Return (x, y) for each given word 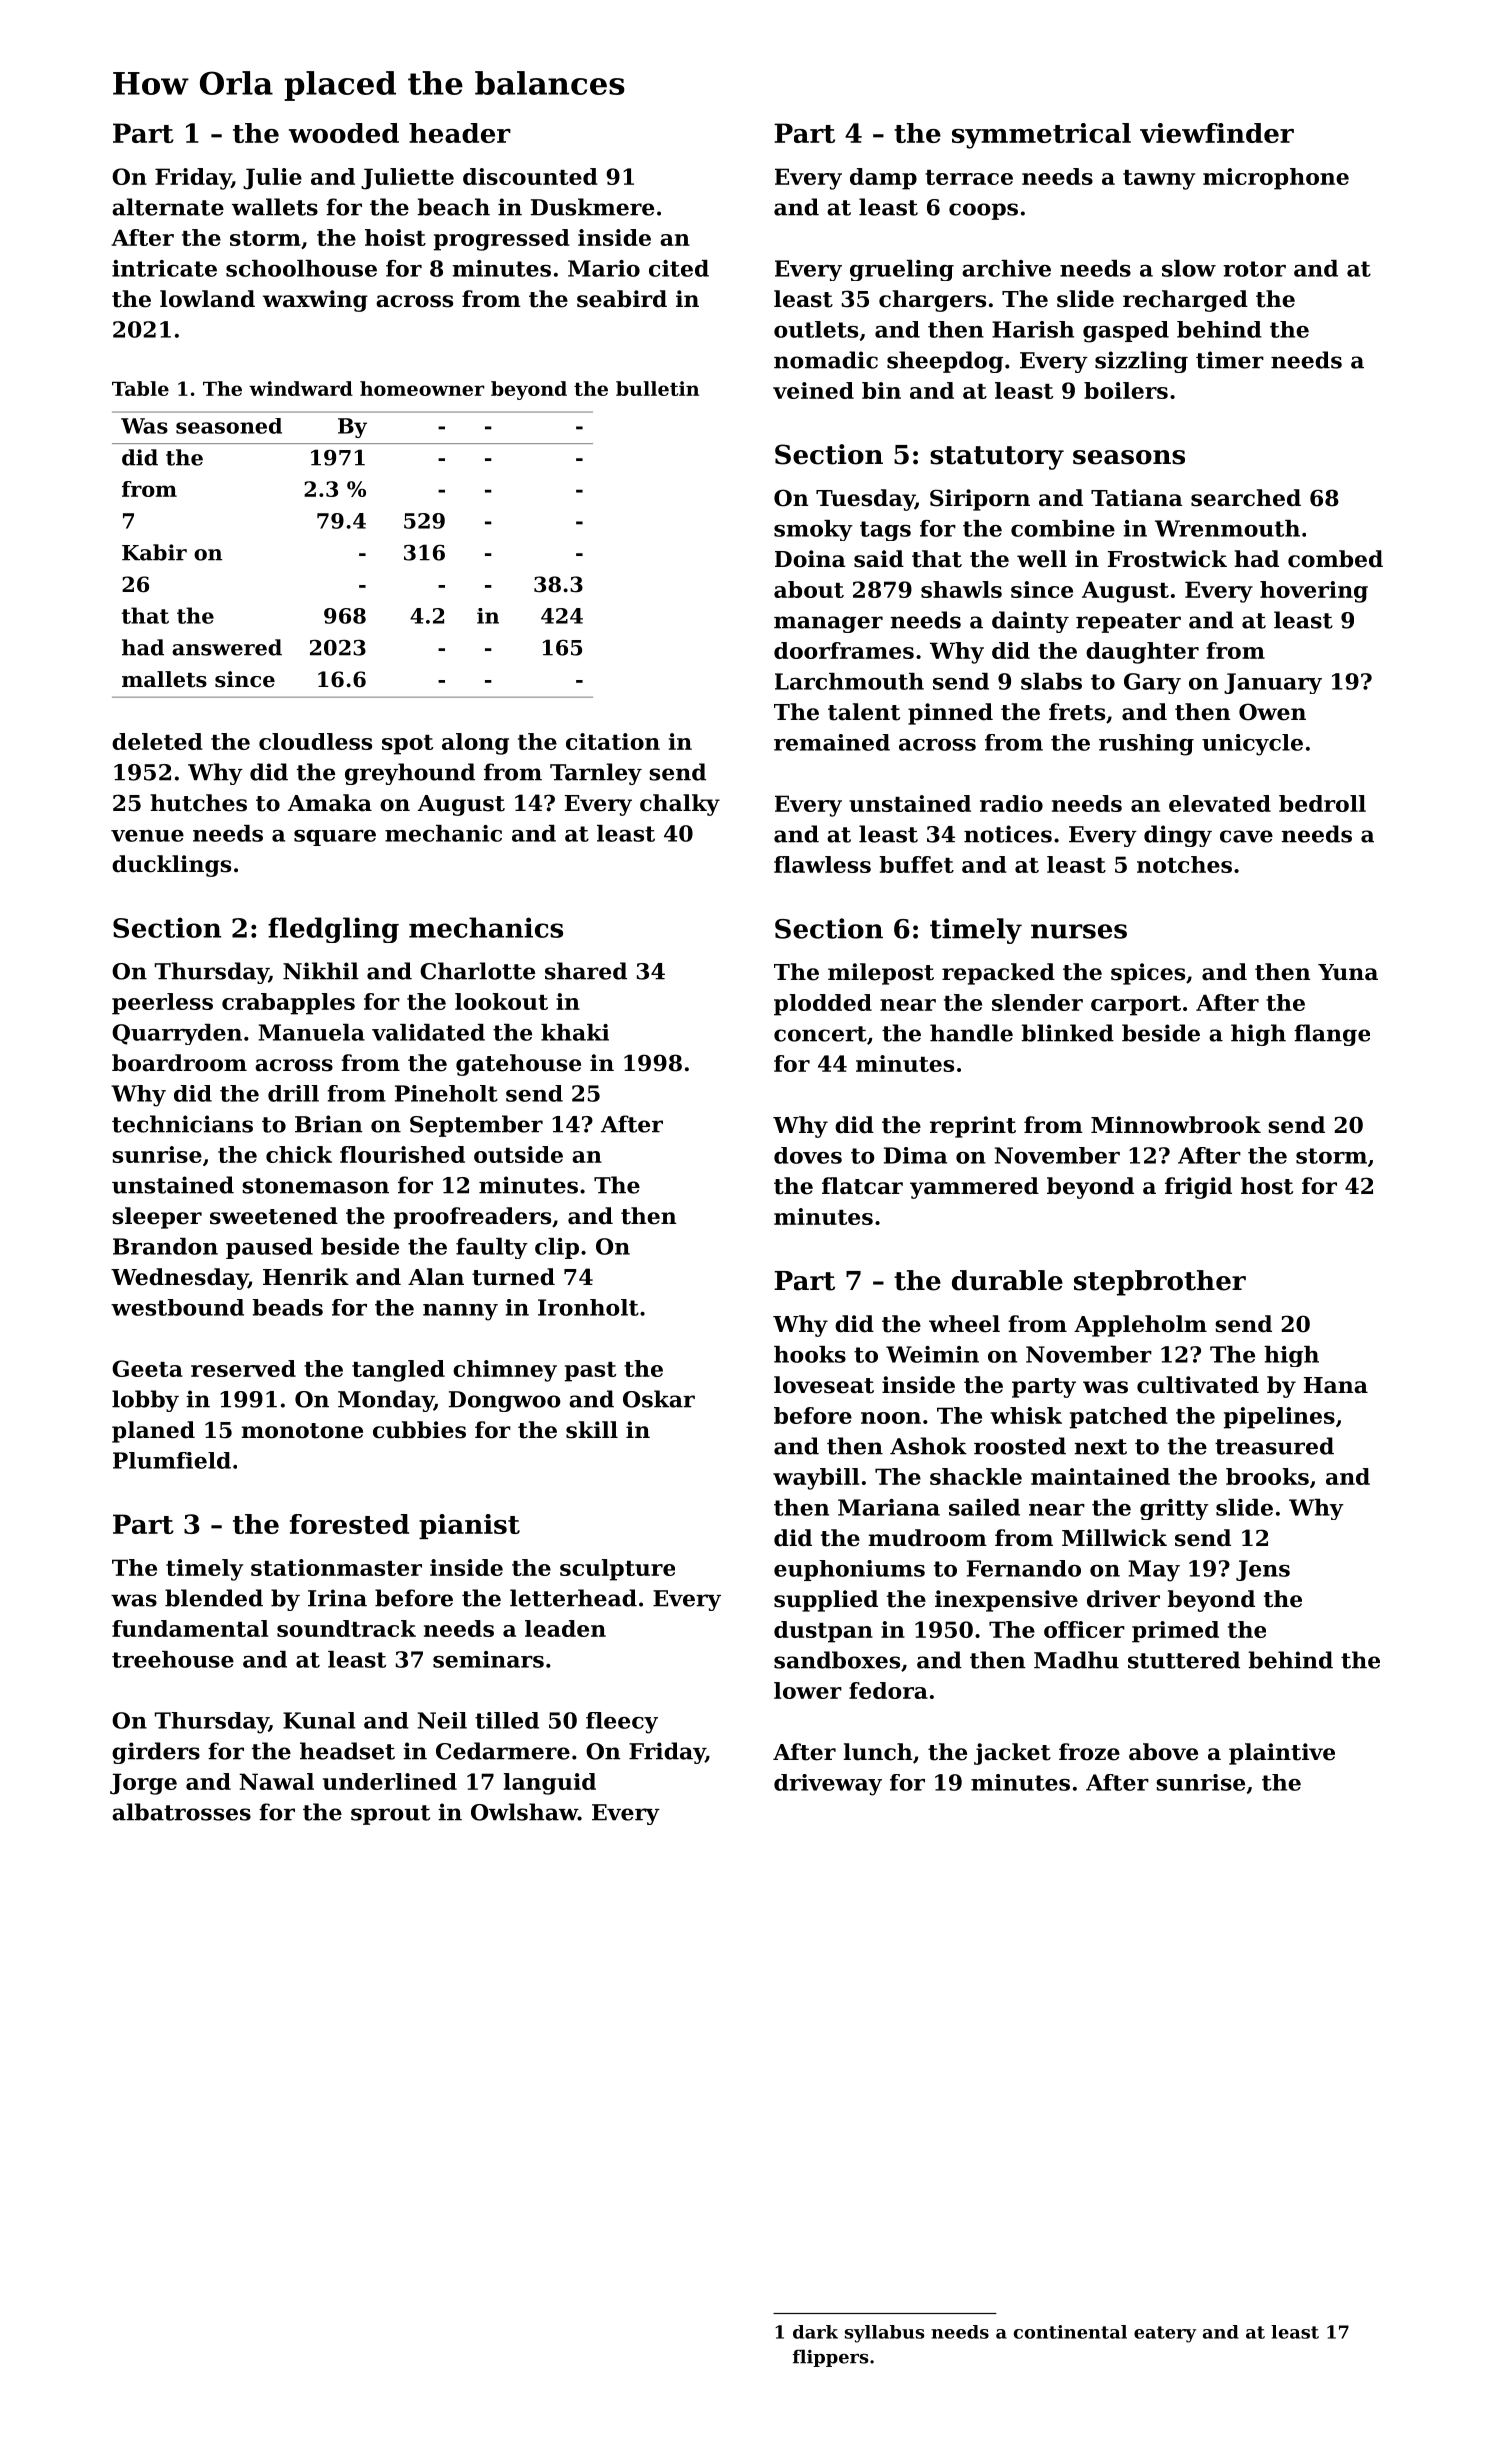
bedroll (1322, 803)
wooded (344, 133)
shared (586, 971)
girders (156, 1753)
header (460, 133)
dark (815, 2332)
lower (808, 1690)
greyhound (410, 774)
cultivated (1198, 1385)
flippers (831, 2358)
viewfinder (1217, 133)
